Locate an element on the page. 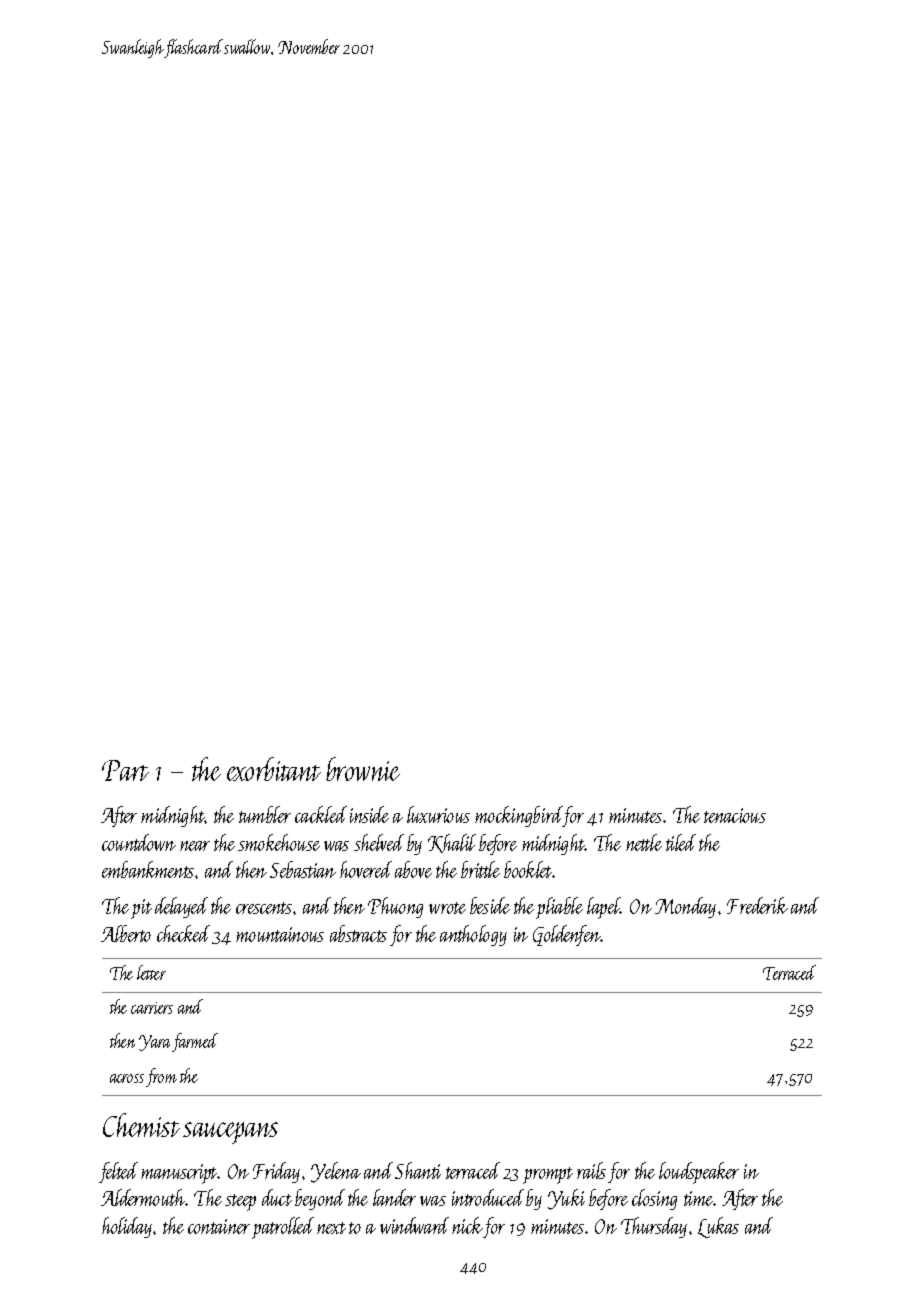 The height and width of the document is (1308, 924). Part is located at coordinates (125, 770).
